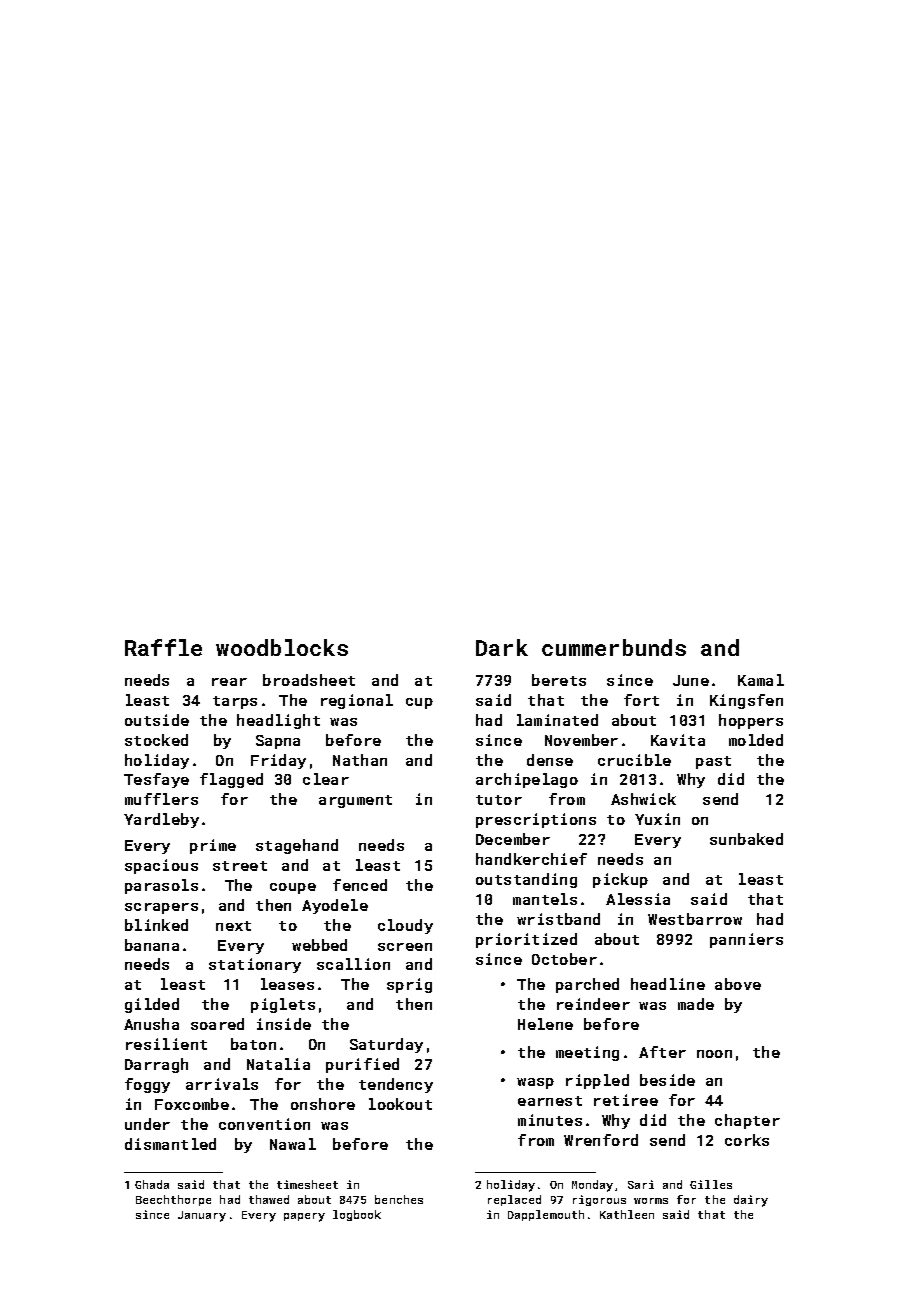 The width and height of the screenshot is (908, 1316). Describe the element at coordinates (255, 965) in the screenshot. I see `stationary` at that location.
